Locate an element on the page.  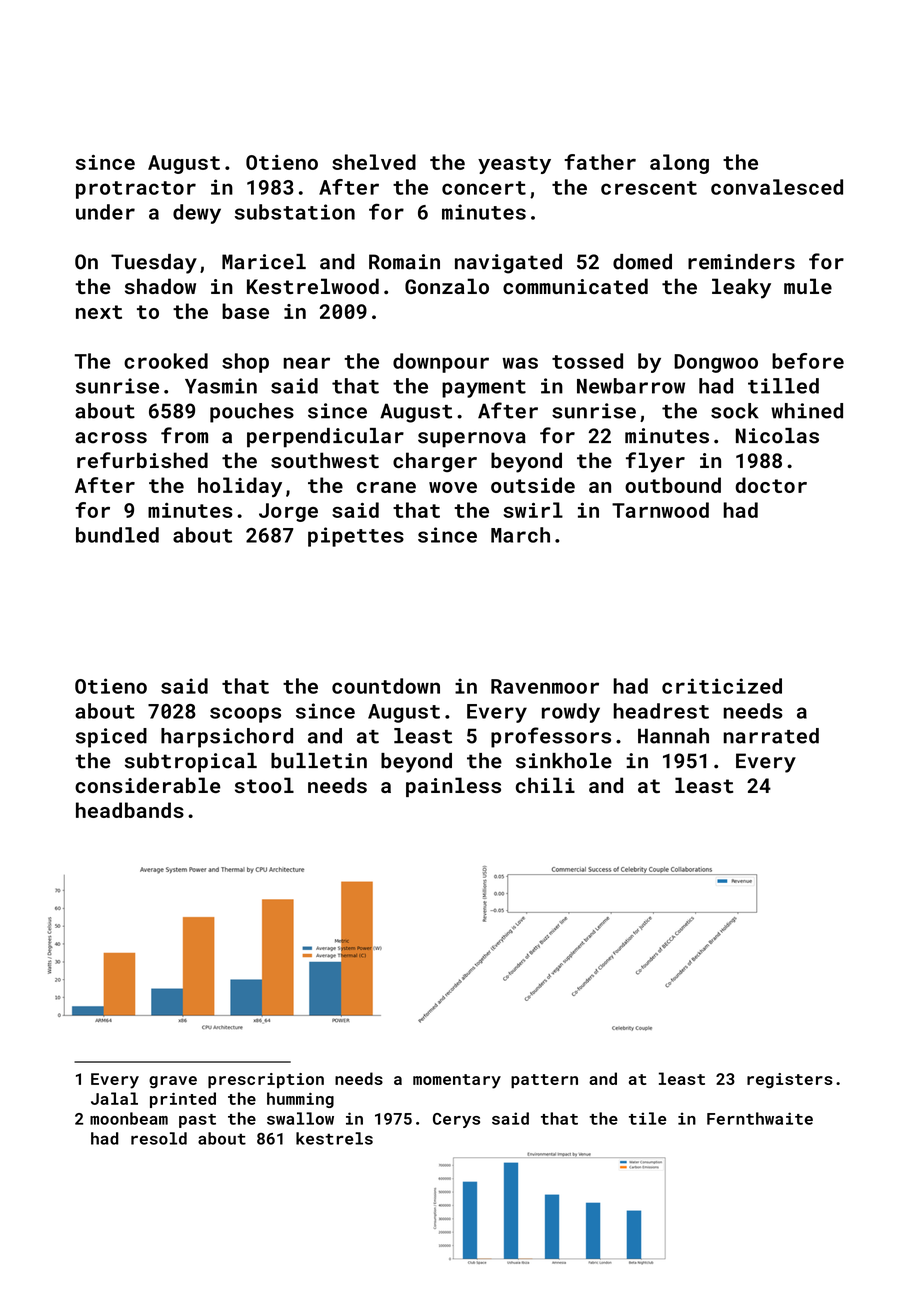
Yasmin is located at coordinates (221, 386).
